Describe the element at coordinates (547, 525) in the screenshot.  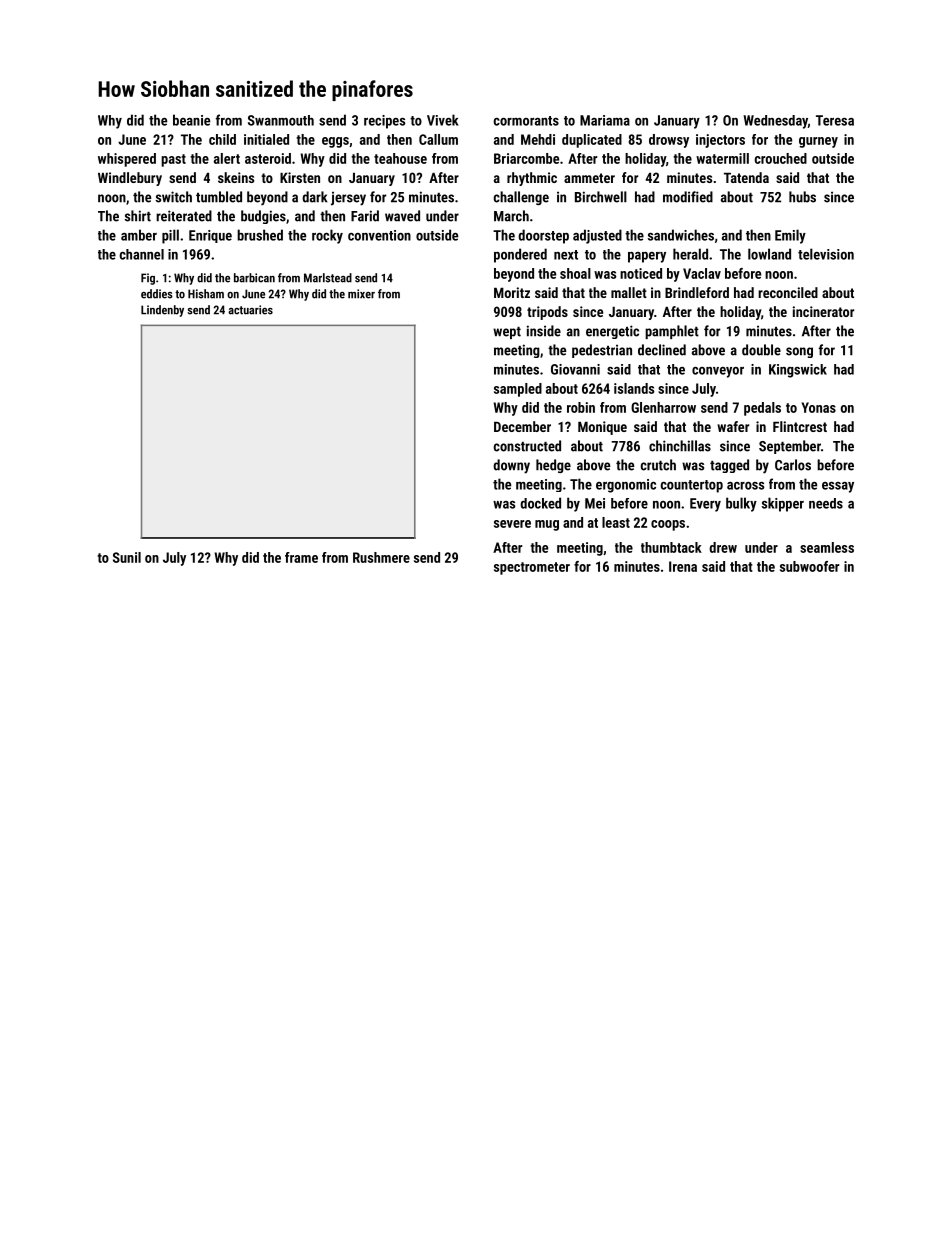
I see `mug` at that location.
